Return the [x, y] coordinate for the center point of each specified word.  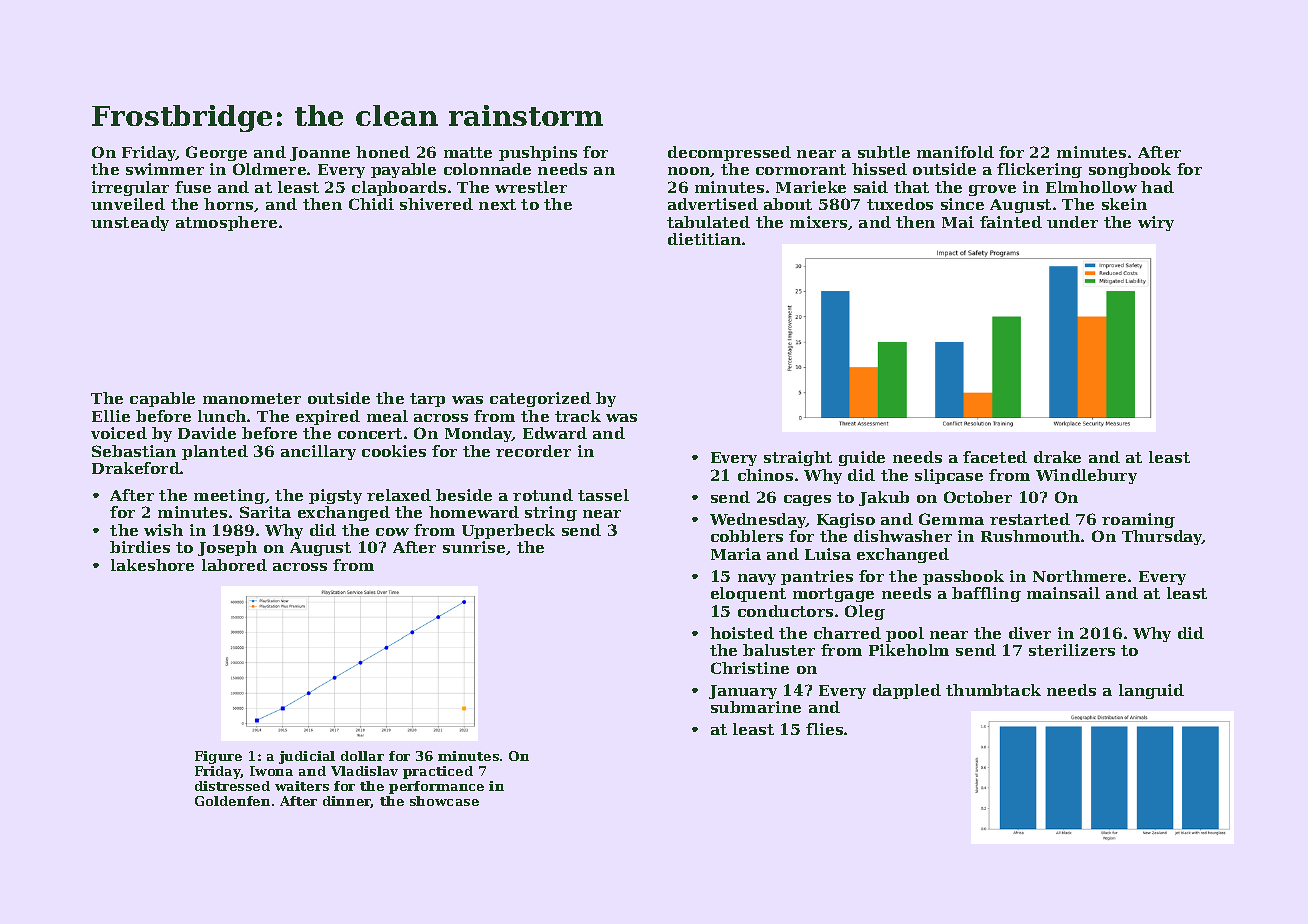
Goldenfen [232, 801]
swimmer [165, 169]
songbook [1130, 170]
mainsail [1063, 593]
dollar [362, 756]
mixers [818, 222]
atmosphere [226, 223]
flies [824, 729]
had [1157, 187]
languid [1151, 691]
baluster [779, 650]
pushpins [538, 153]
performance [436, 787]
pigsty [335, 496]
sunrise [474, 547]
